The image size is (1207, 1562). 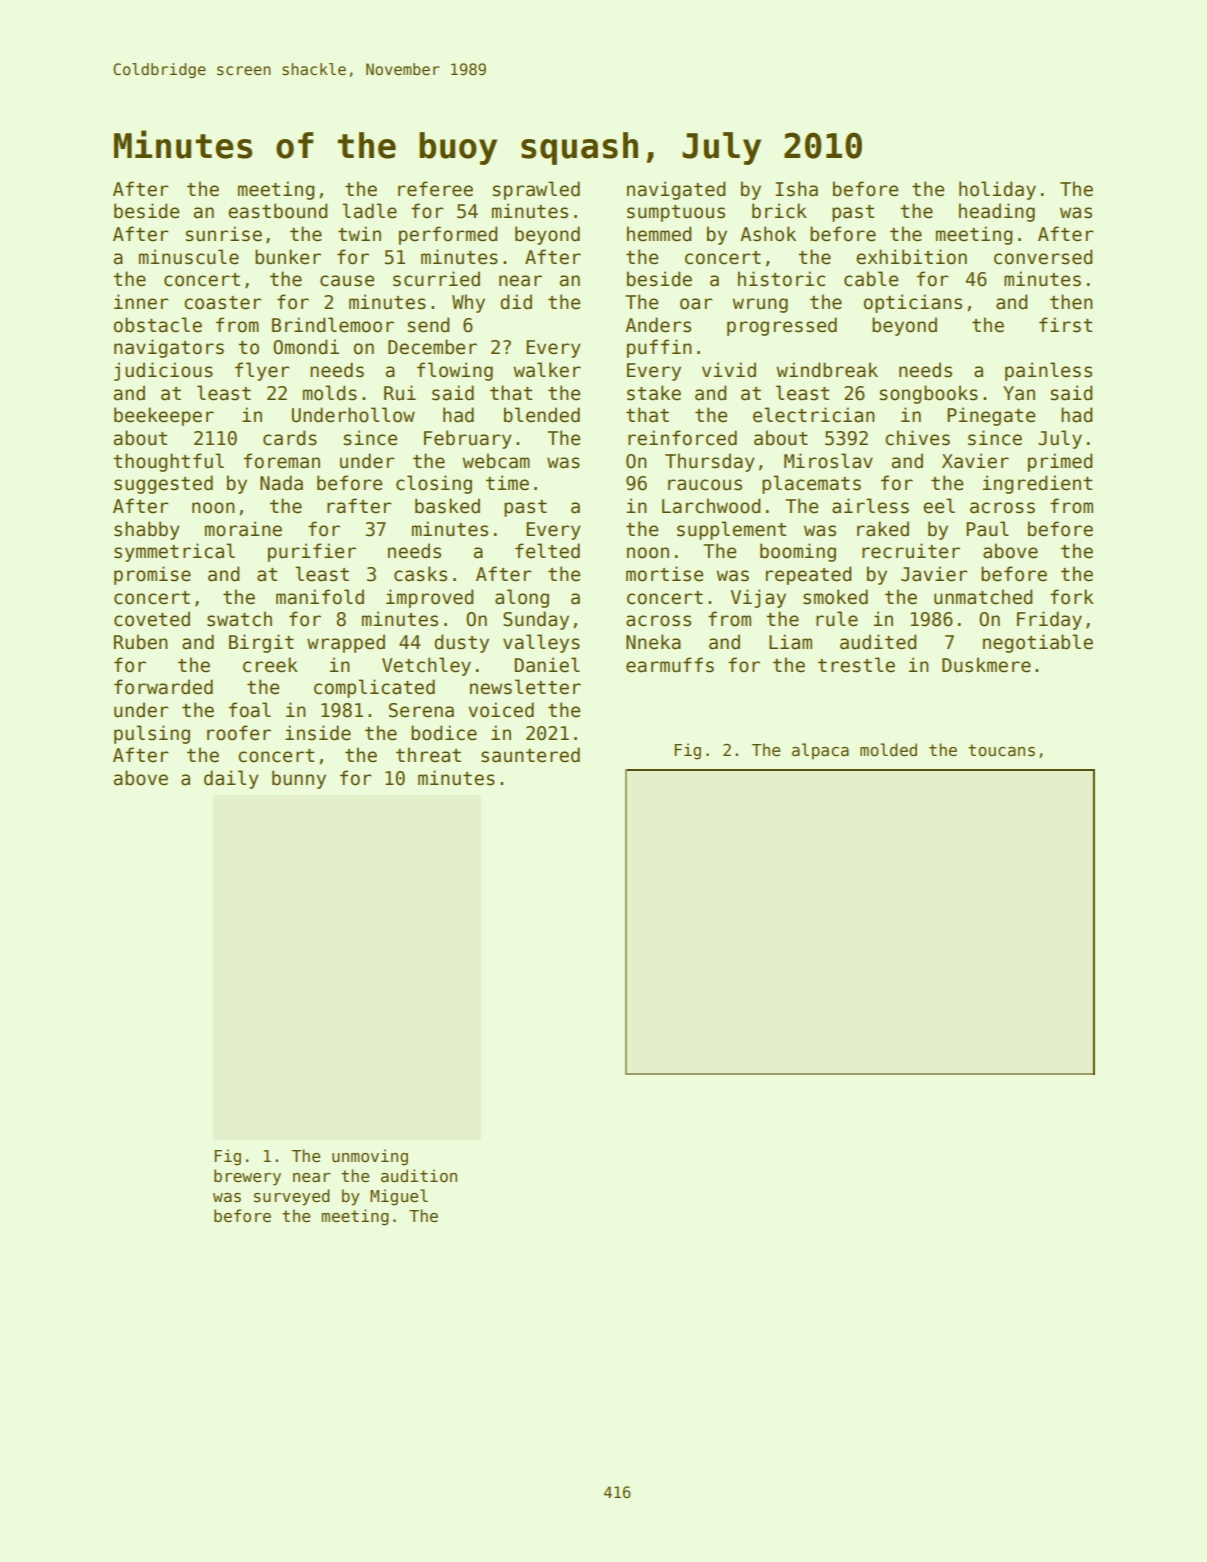 What do you see at coordinates (370, 1157) in the image?
I see `unmoving` at bounding box center [370, 1157].
